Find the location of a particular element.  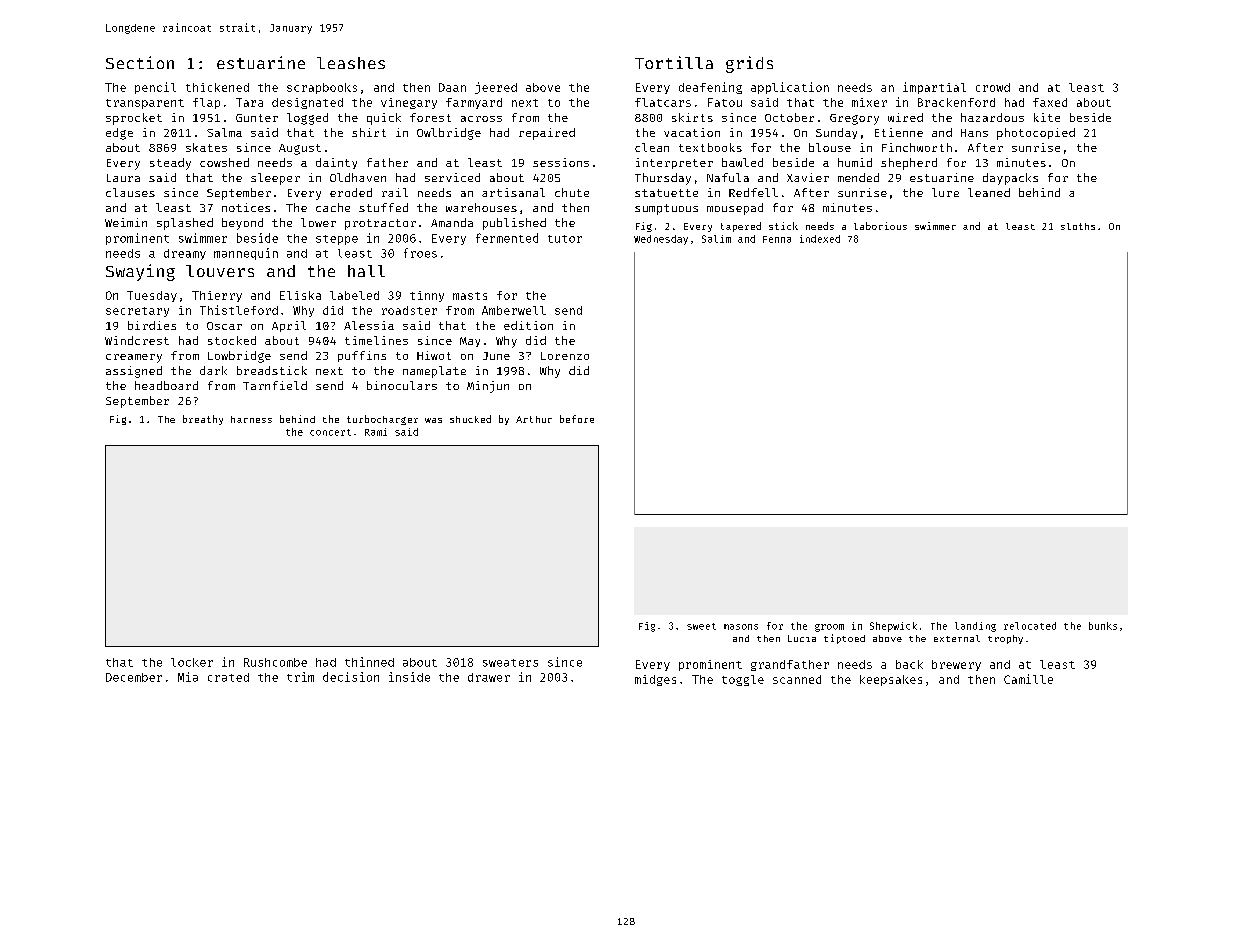

breathy is located at coordinates (203, 420).
